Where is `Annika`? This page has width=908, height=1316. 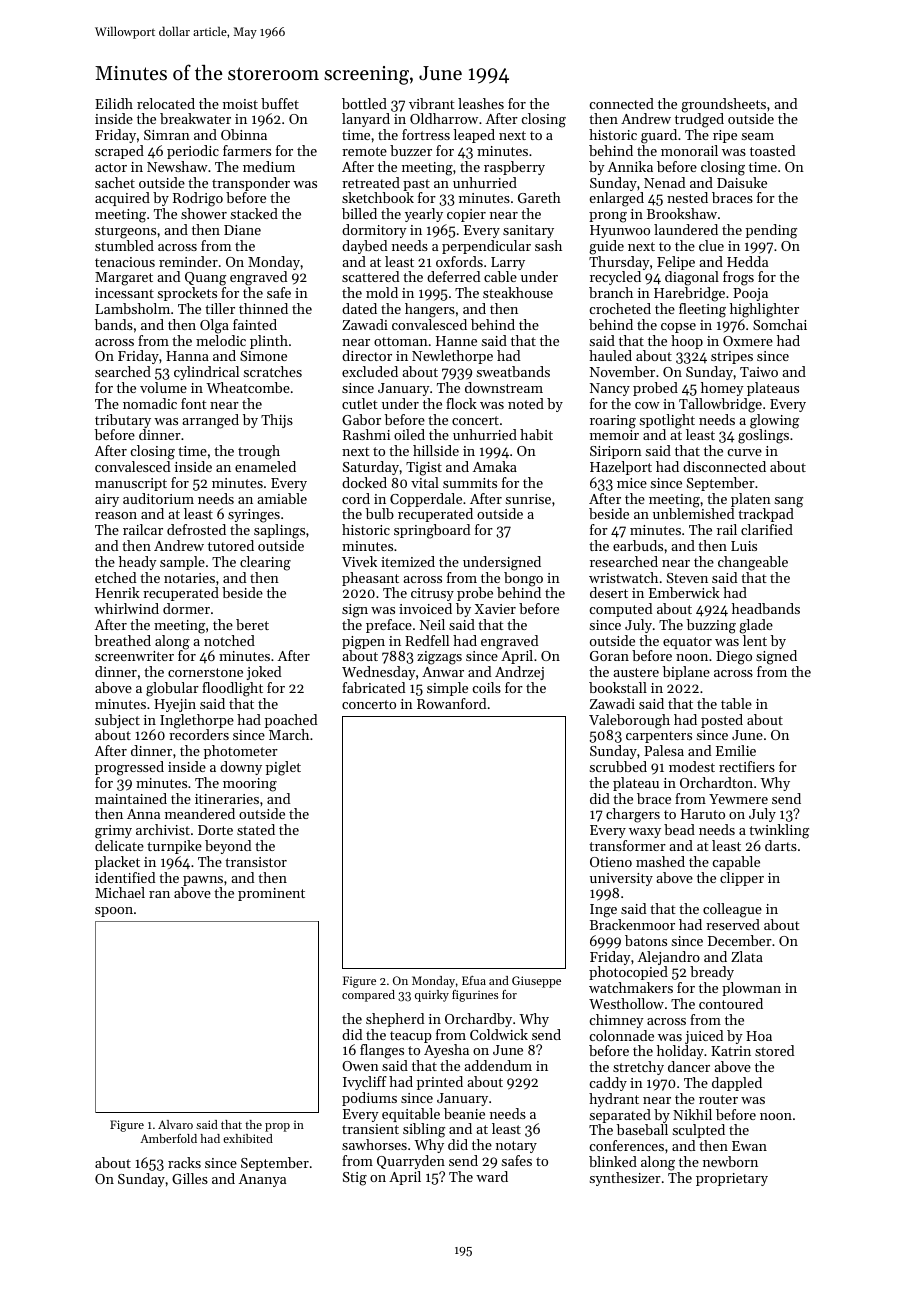 Annika is located at coordinates (630, 166).
